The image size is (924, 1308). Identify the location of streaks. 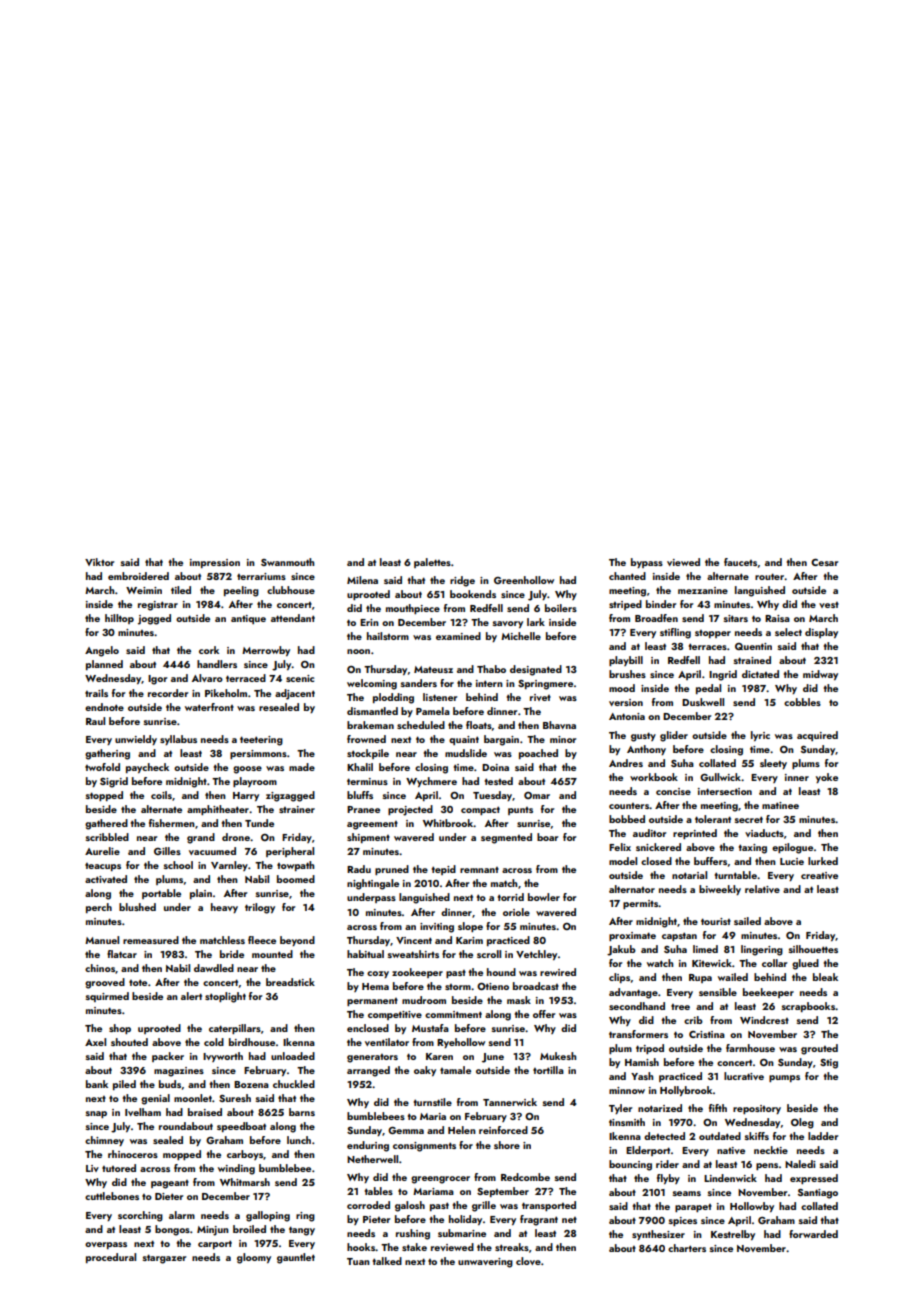
(512, 1247).
